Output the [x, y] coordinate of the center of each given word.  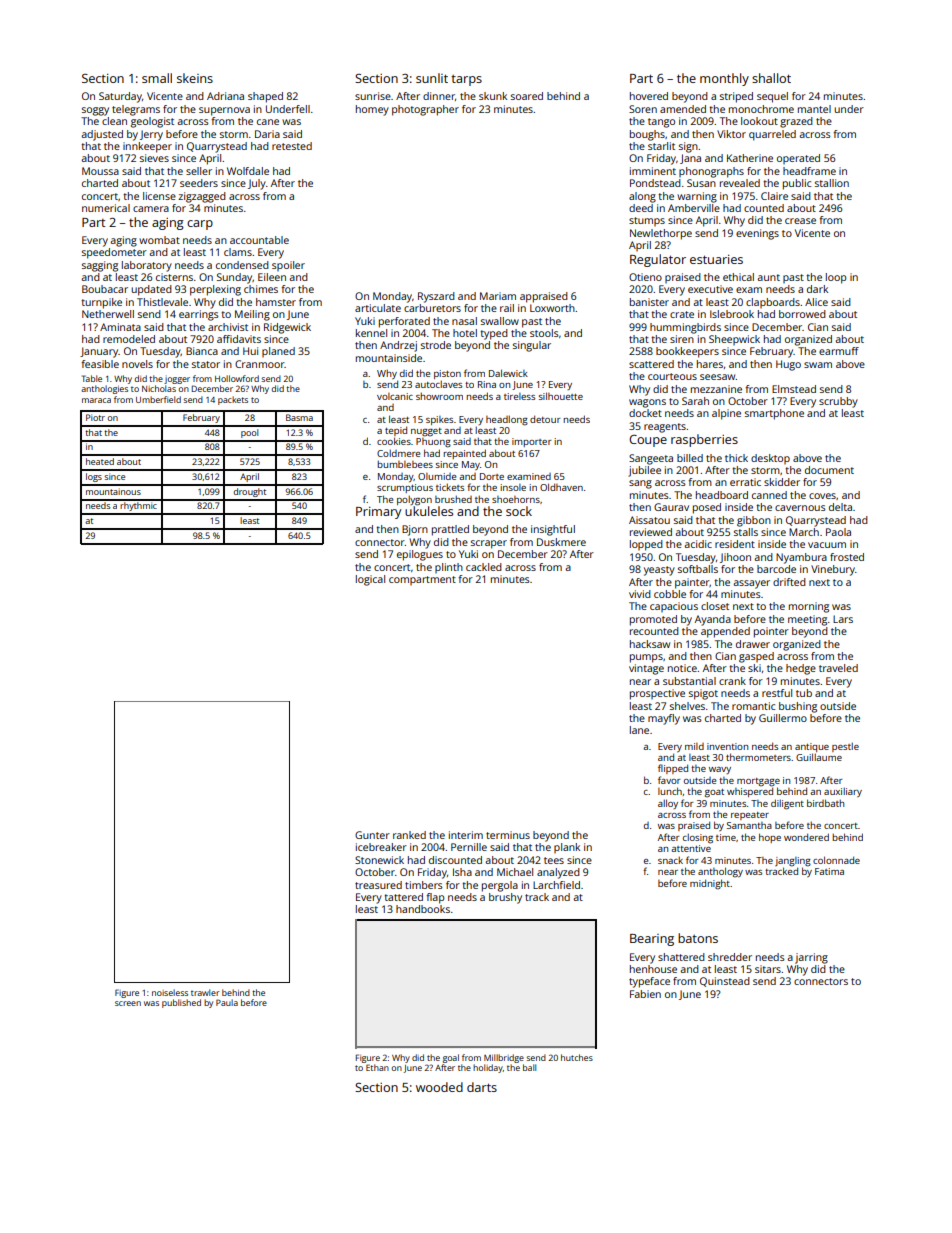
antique [812, 747]
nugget [426, 432]
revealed [740, 183]
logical [370, 580]
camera [151, 209]
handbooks [423, 909]
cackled [484, 567]
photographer [425, 110]
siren [682, 339]
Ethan [377, 1067]
